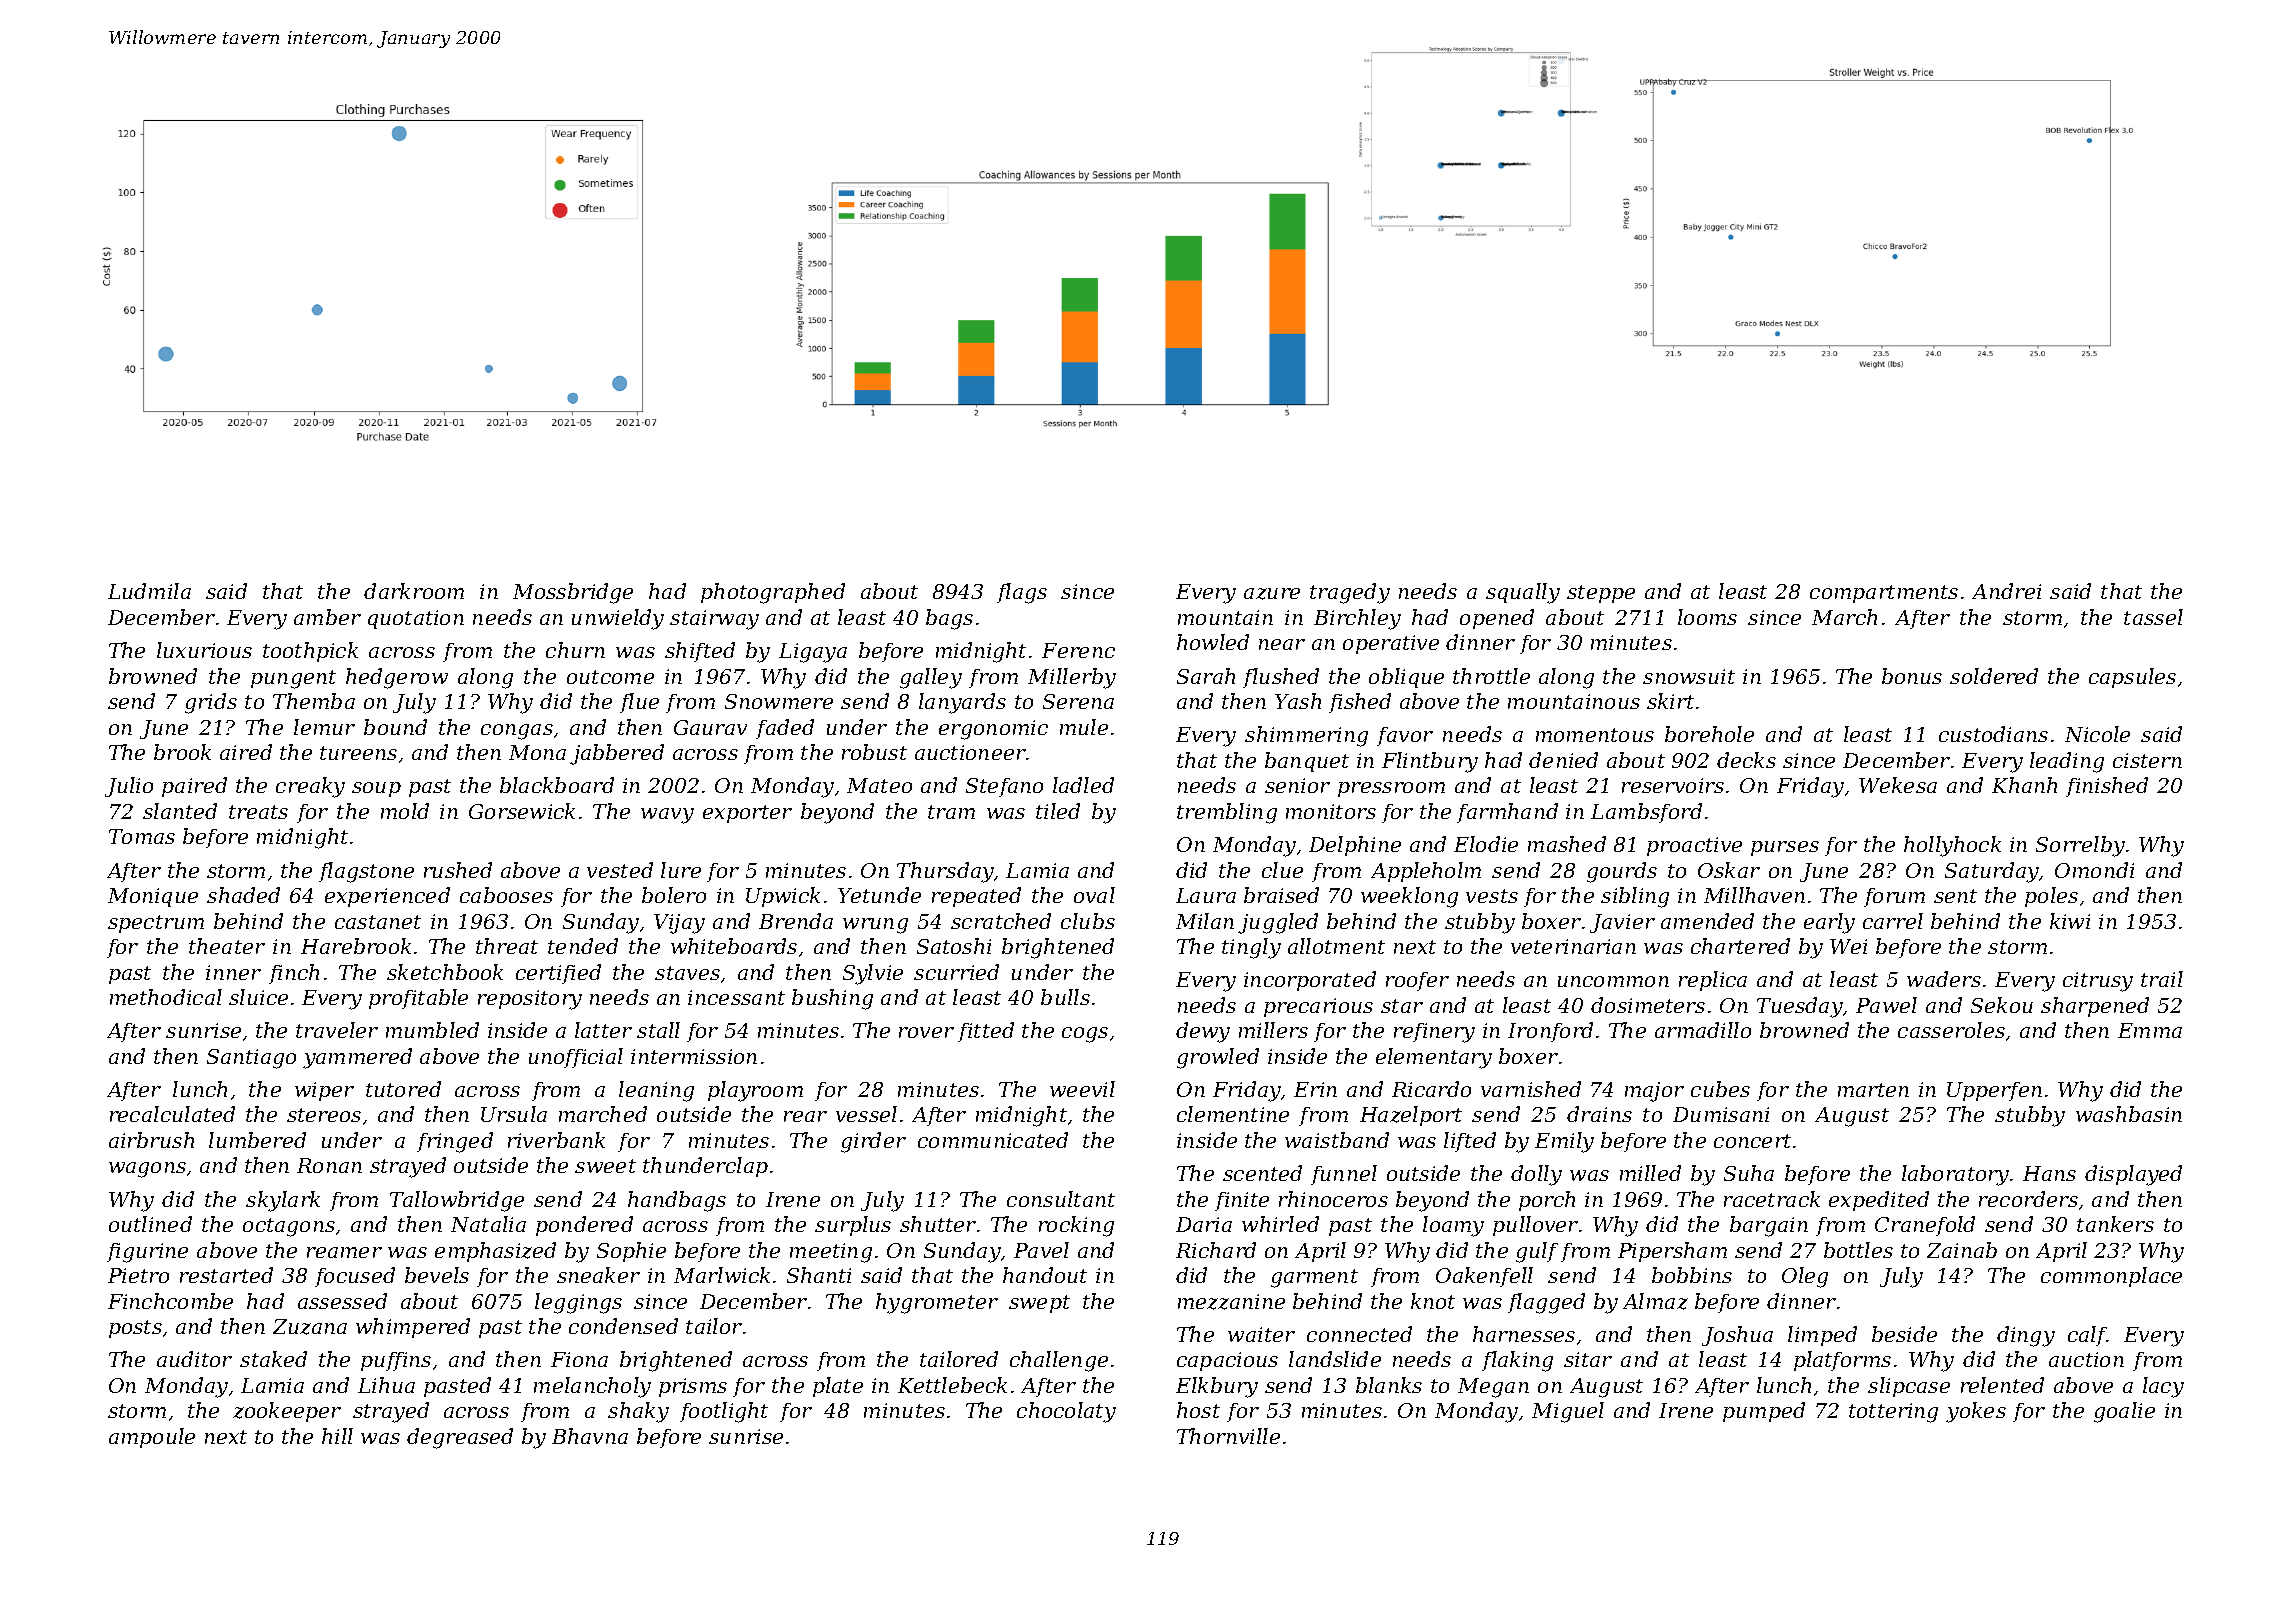 This document has width=2292, height=1620. I want to click on Pipersham, so click(1672, 1252).
